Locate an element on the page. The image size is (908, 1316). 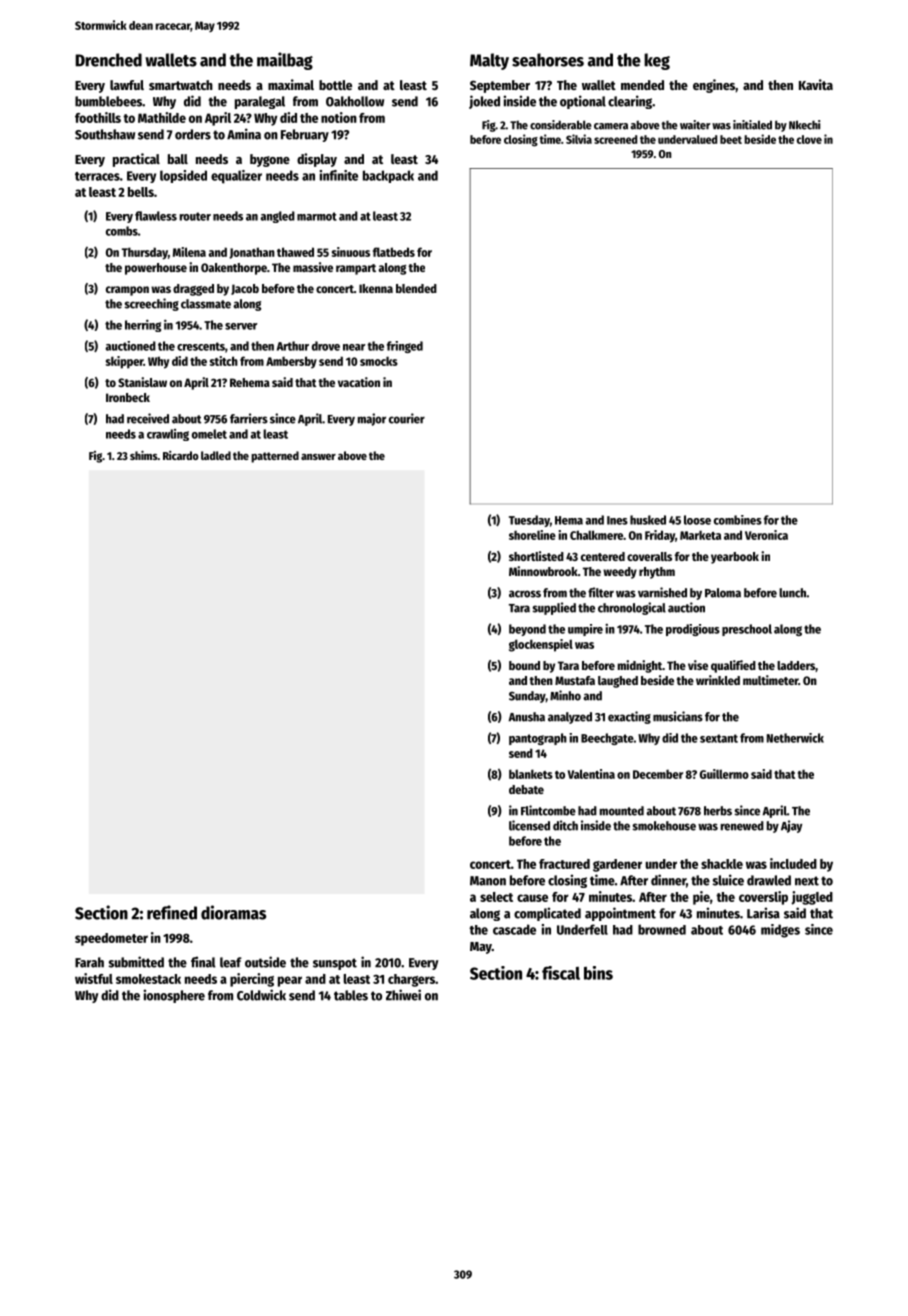
midges is located at coordinates (780, 931).
